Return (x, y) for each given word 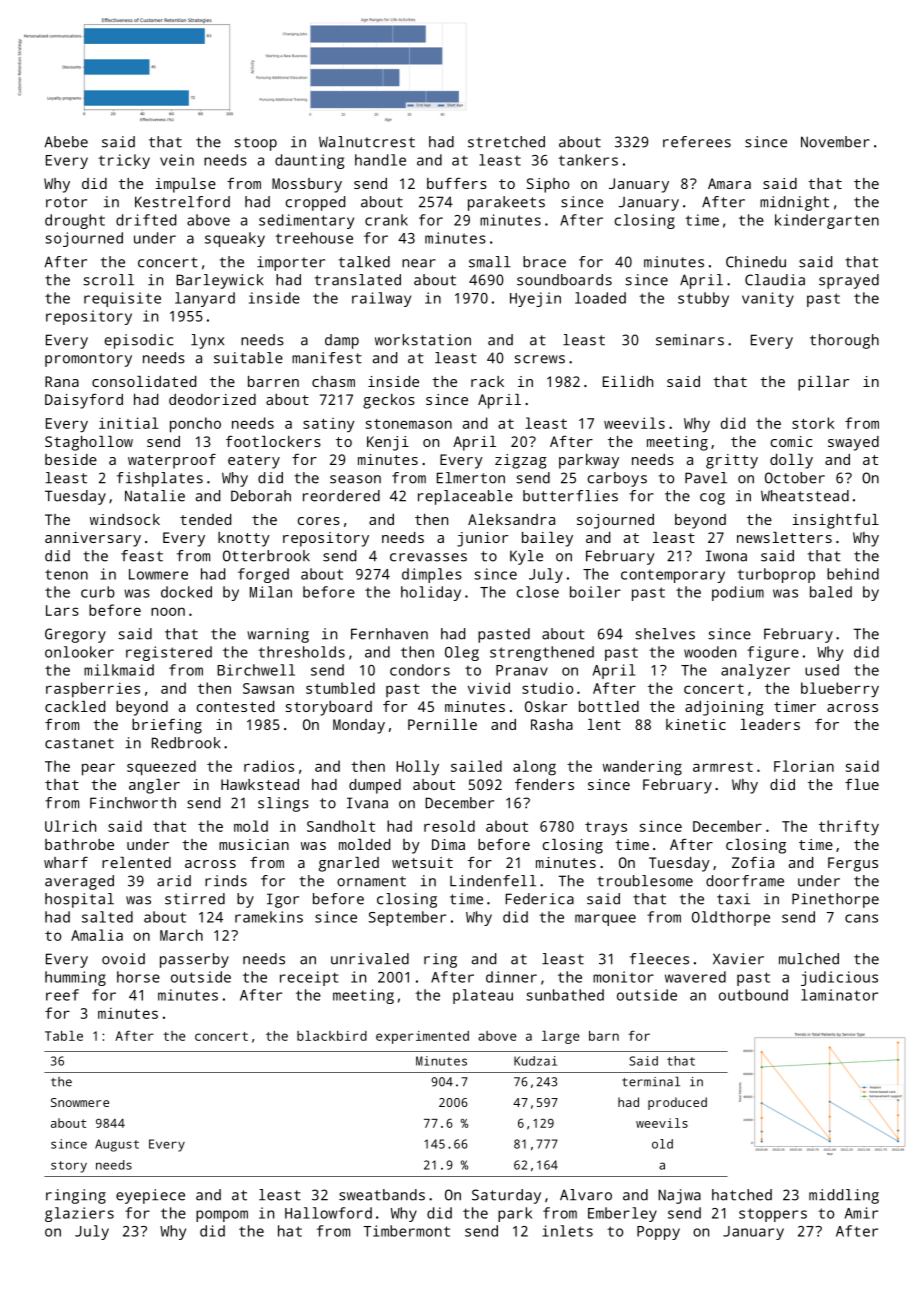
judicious (839, 978)
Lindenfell (493, 881)
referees (697, 142)
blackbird (332, 1036)
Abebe (66, 142)
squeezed (161, 768)
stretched (506, 142)
